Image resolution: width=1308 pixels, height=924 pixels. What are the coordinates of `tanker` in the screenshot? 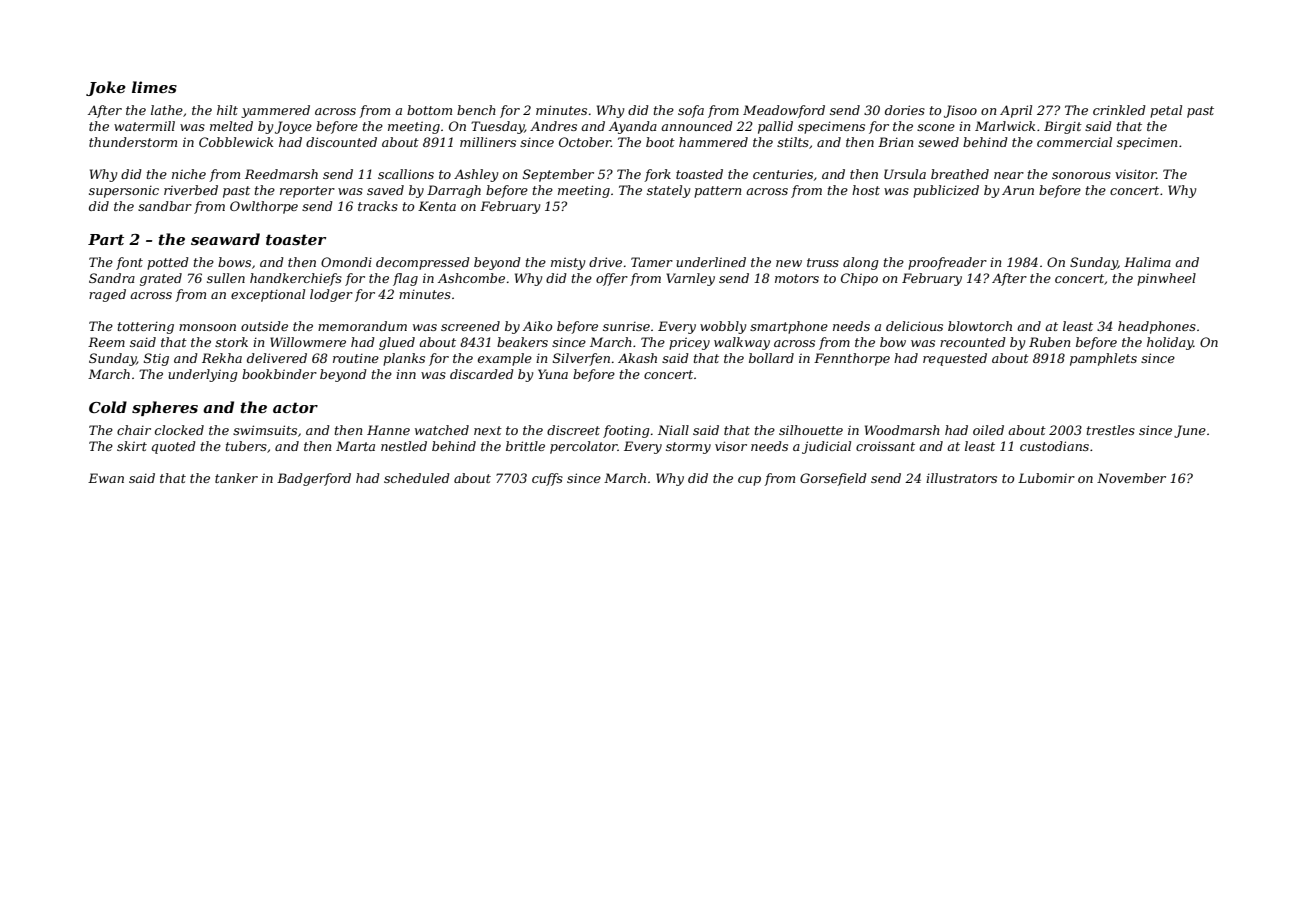 It's located at (236, 478).
